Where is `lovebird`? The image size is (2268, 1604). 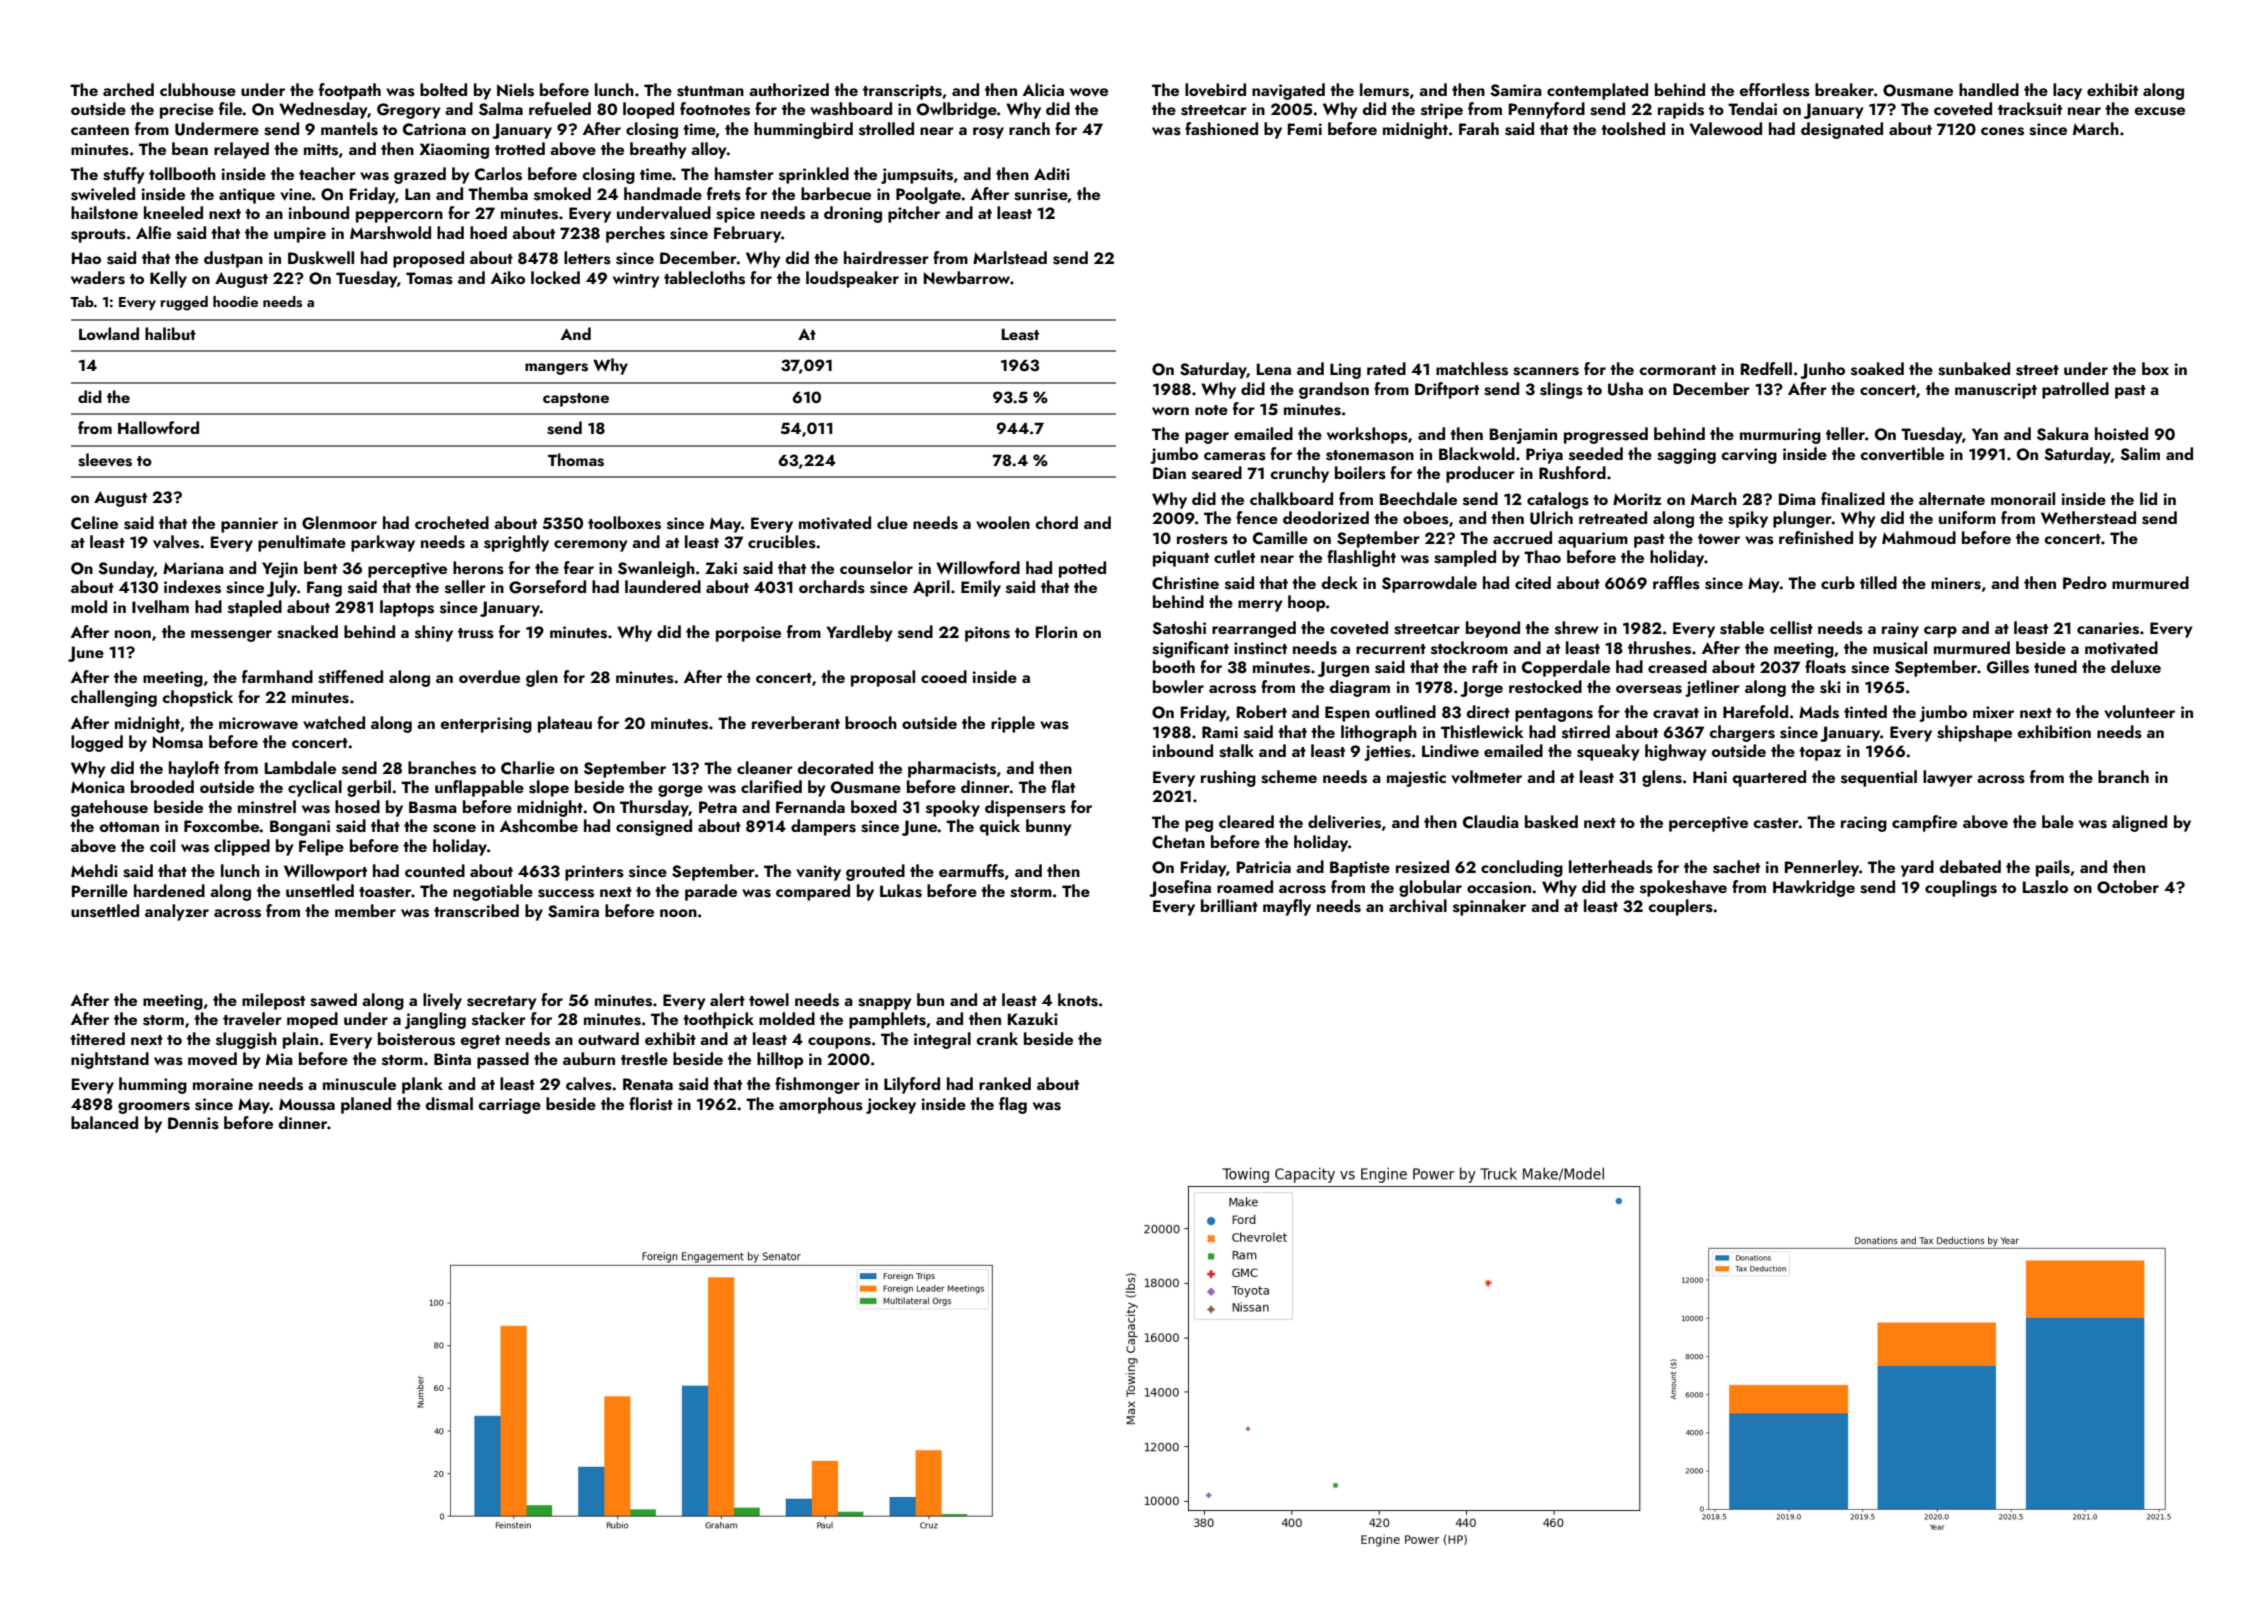 lovebird is located at coordinates (1215, 90).
